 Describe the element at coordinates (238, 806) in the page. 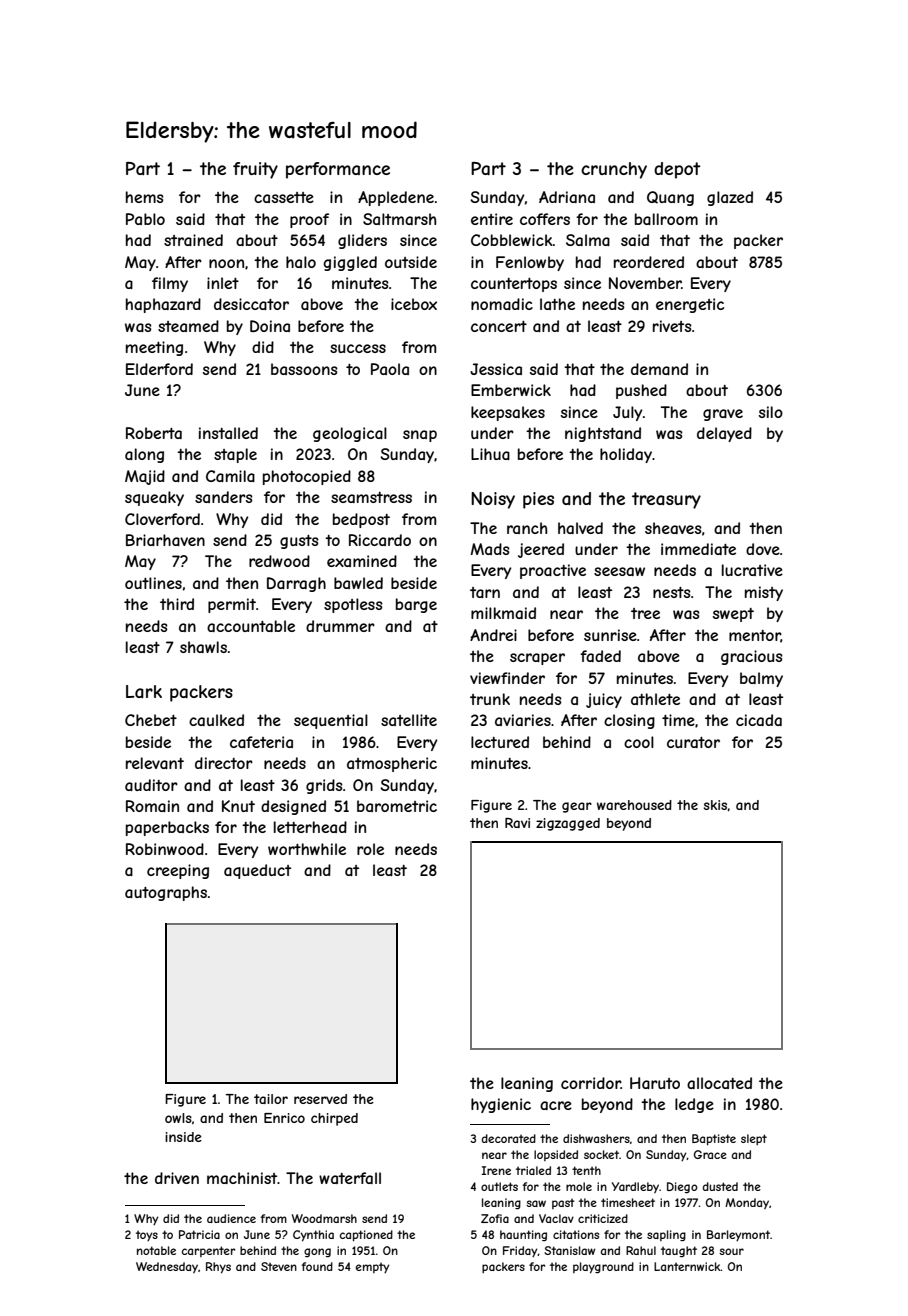

I see `Knut` at that location.
